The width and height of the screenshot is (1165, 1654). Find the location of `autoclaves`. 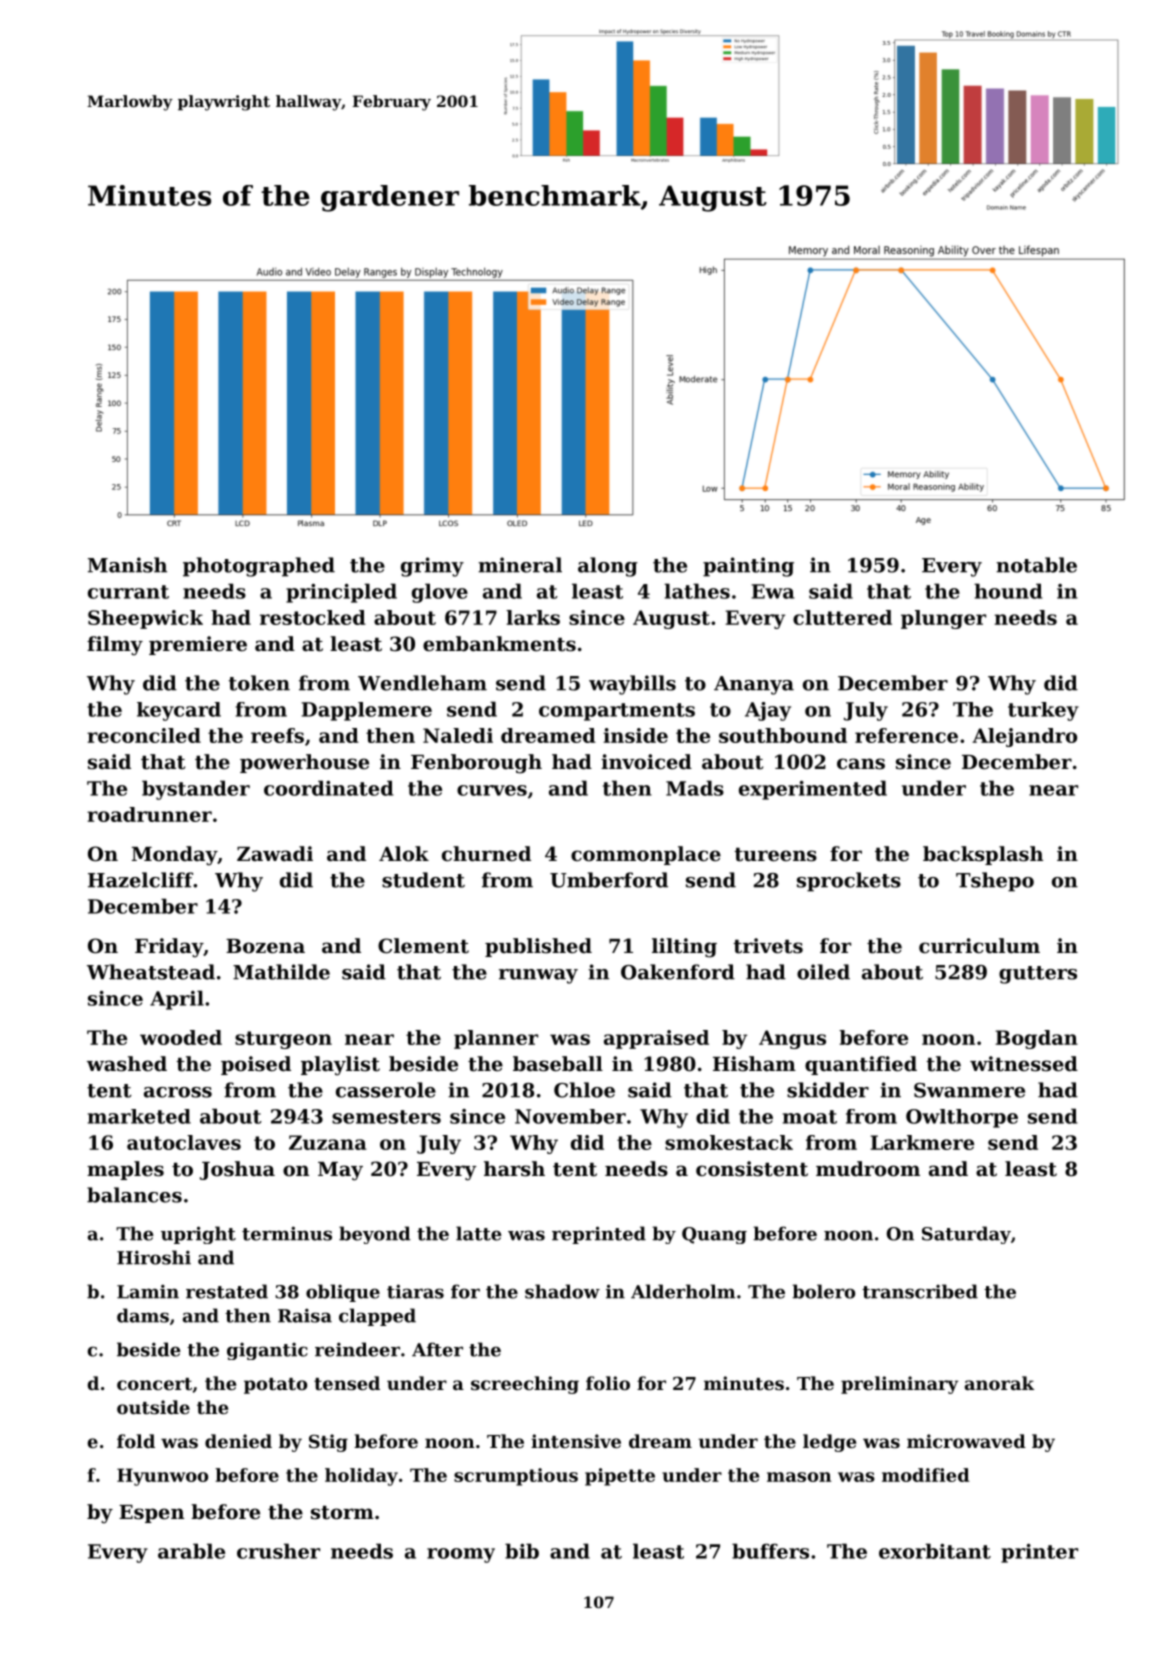

autoclaves is located at coordinates (184, 1142).
